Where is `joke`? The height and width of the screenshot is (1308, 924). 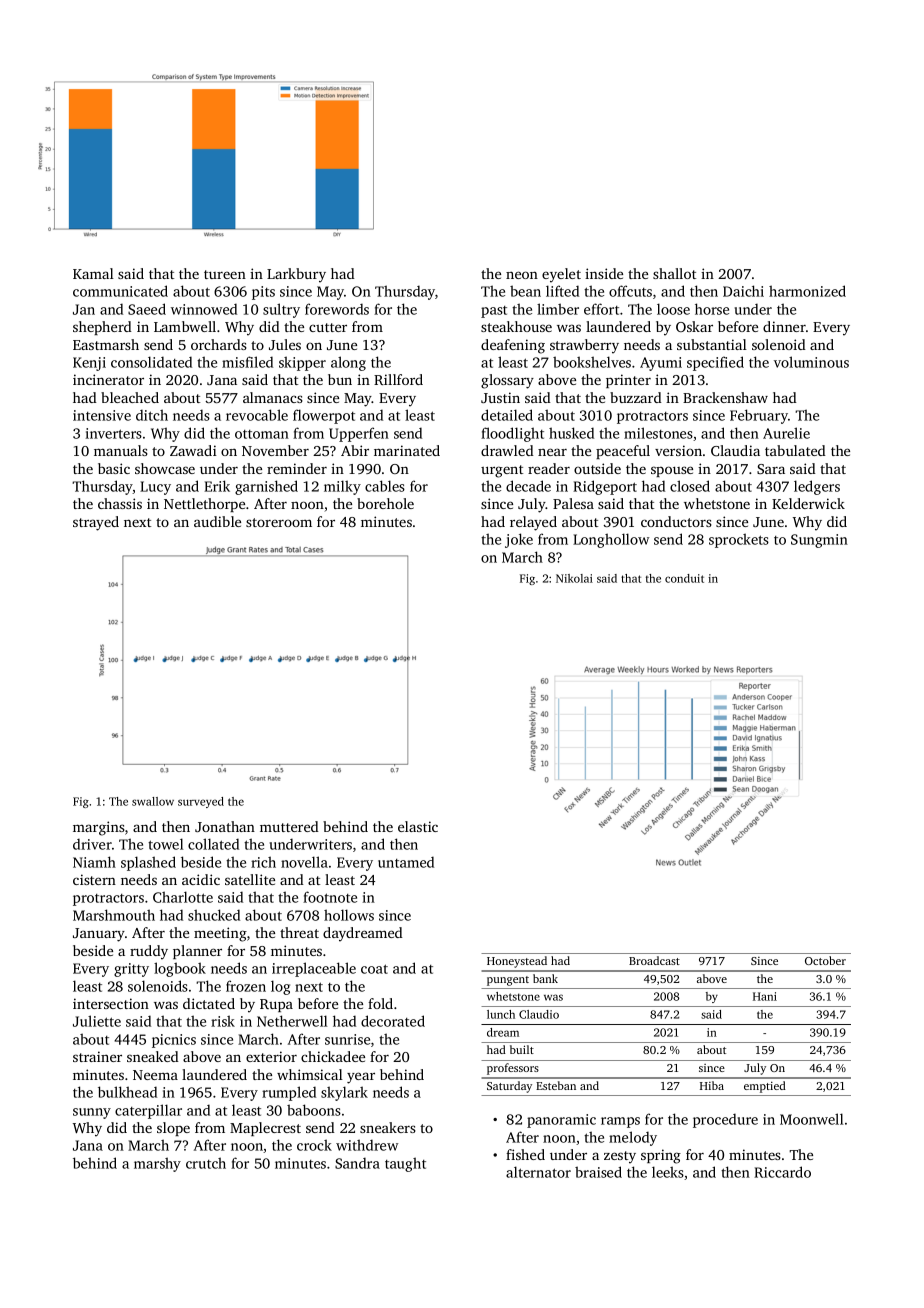 joke is located at coordinates (519, 540).
